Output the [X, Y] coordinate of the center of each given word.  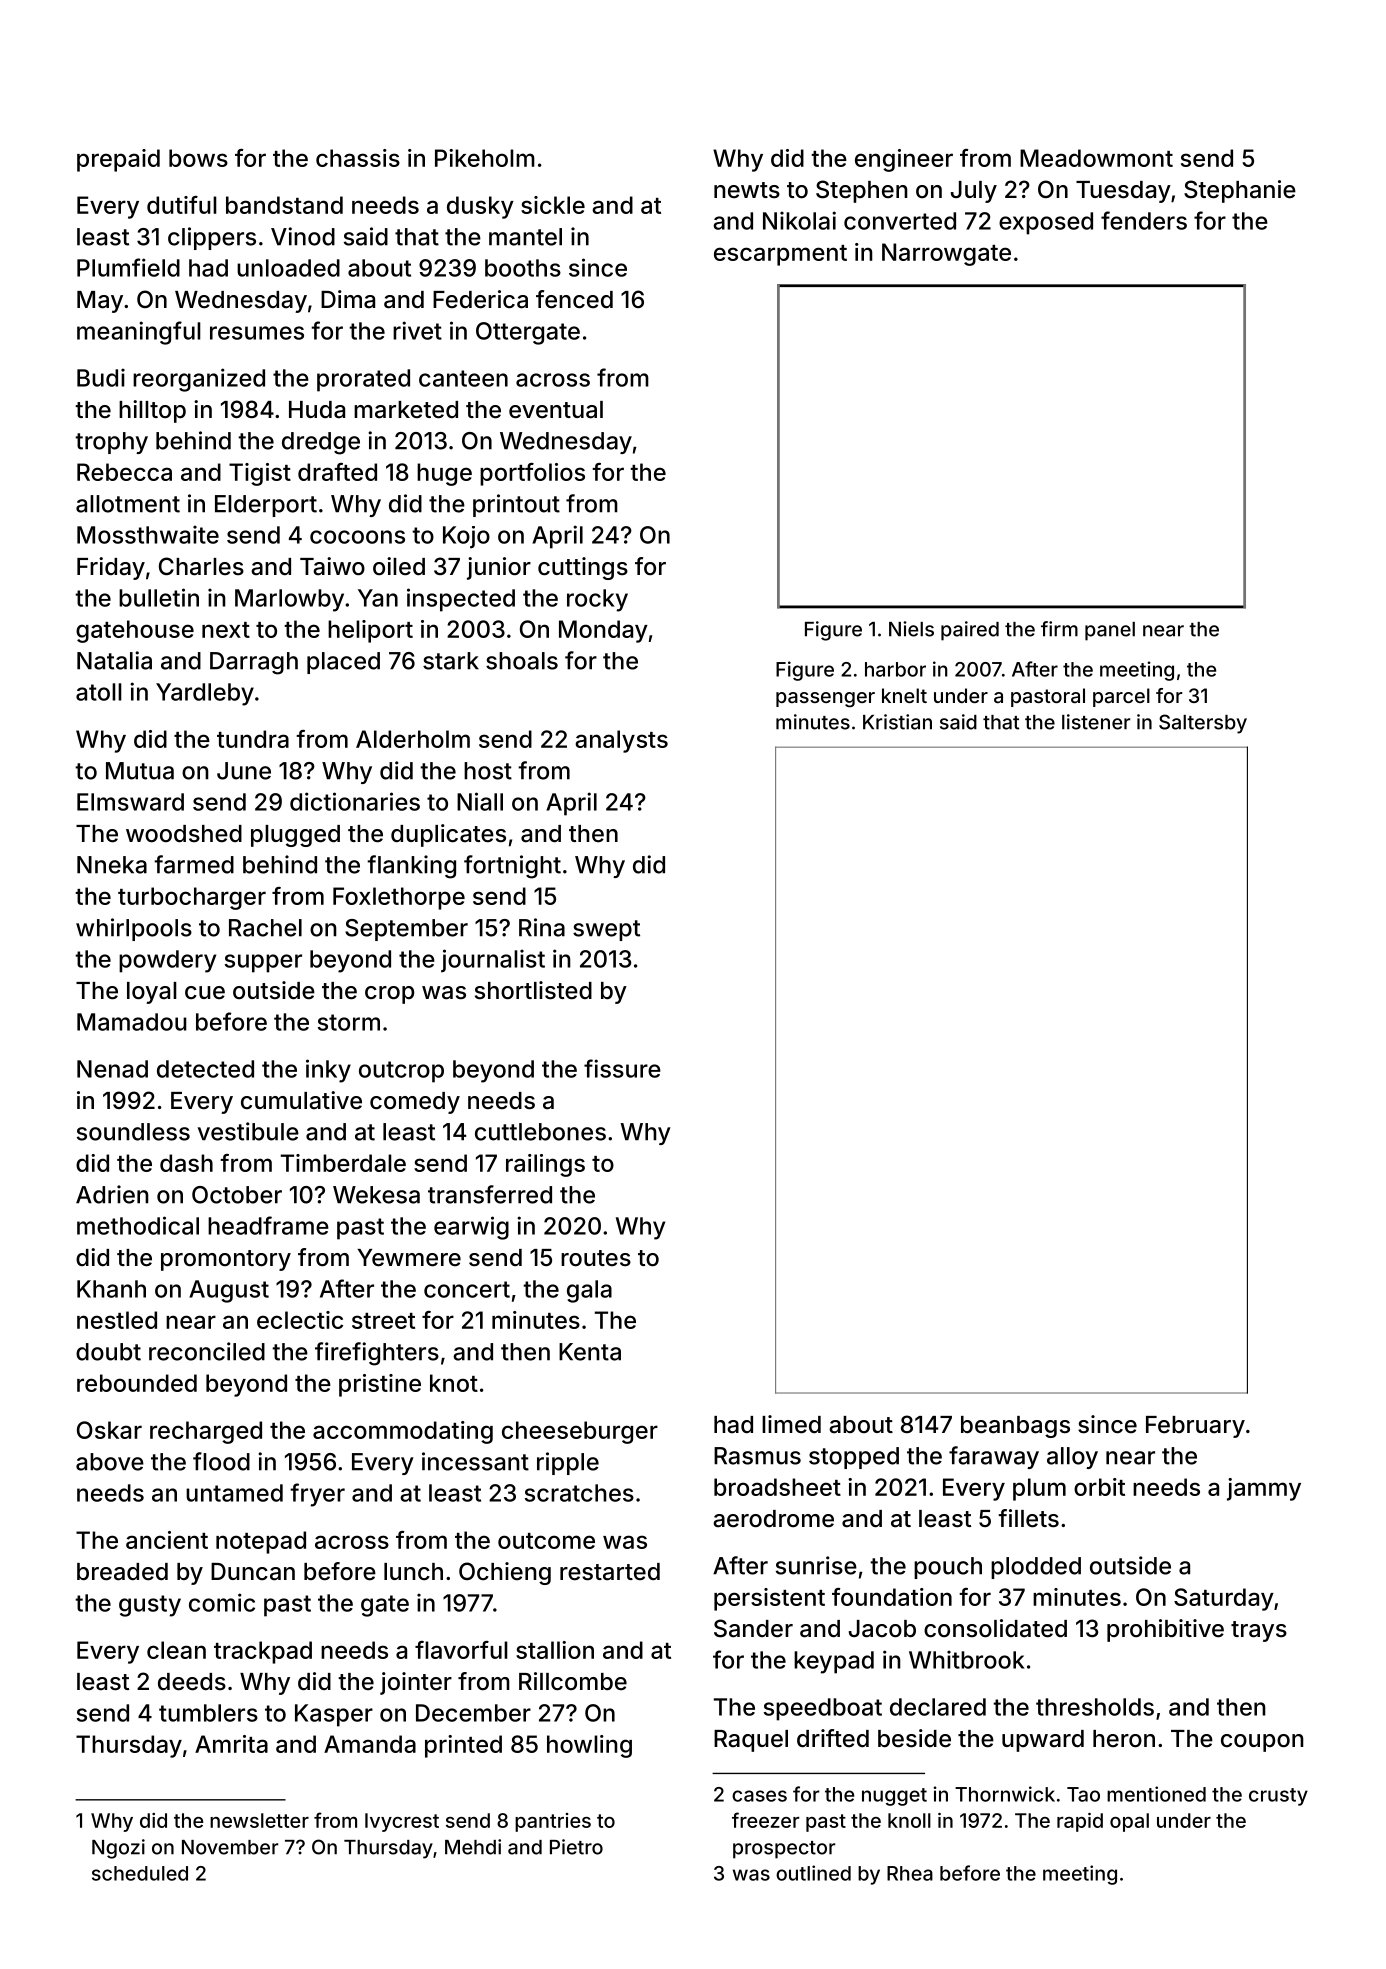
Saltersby [1203, 724]
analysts [621, 741]
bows [198, 158]
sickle [553, 205]
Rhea [910, 1873]
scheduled [140, 1873]
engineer [904, 160]
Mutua [140, 771]
